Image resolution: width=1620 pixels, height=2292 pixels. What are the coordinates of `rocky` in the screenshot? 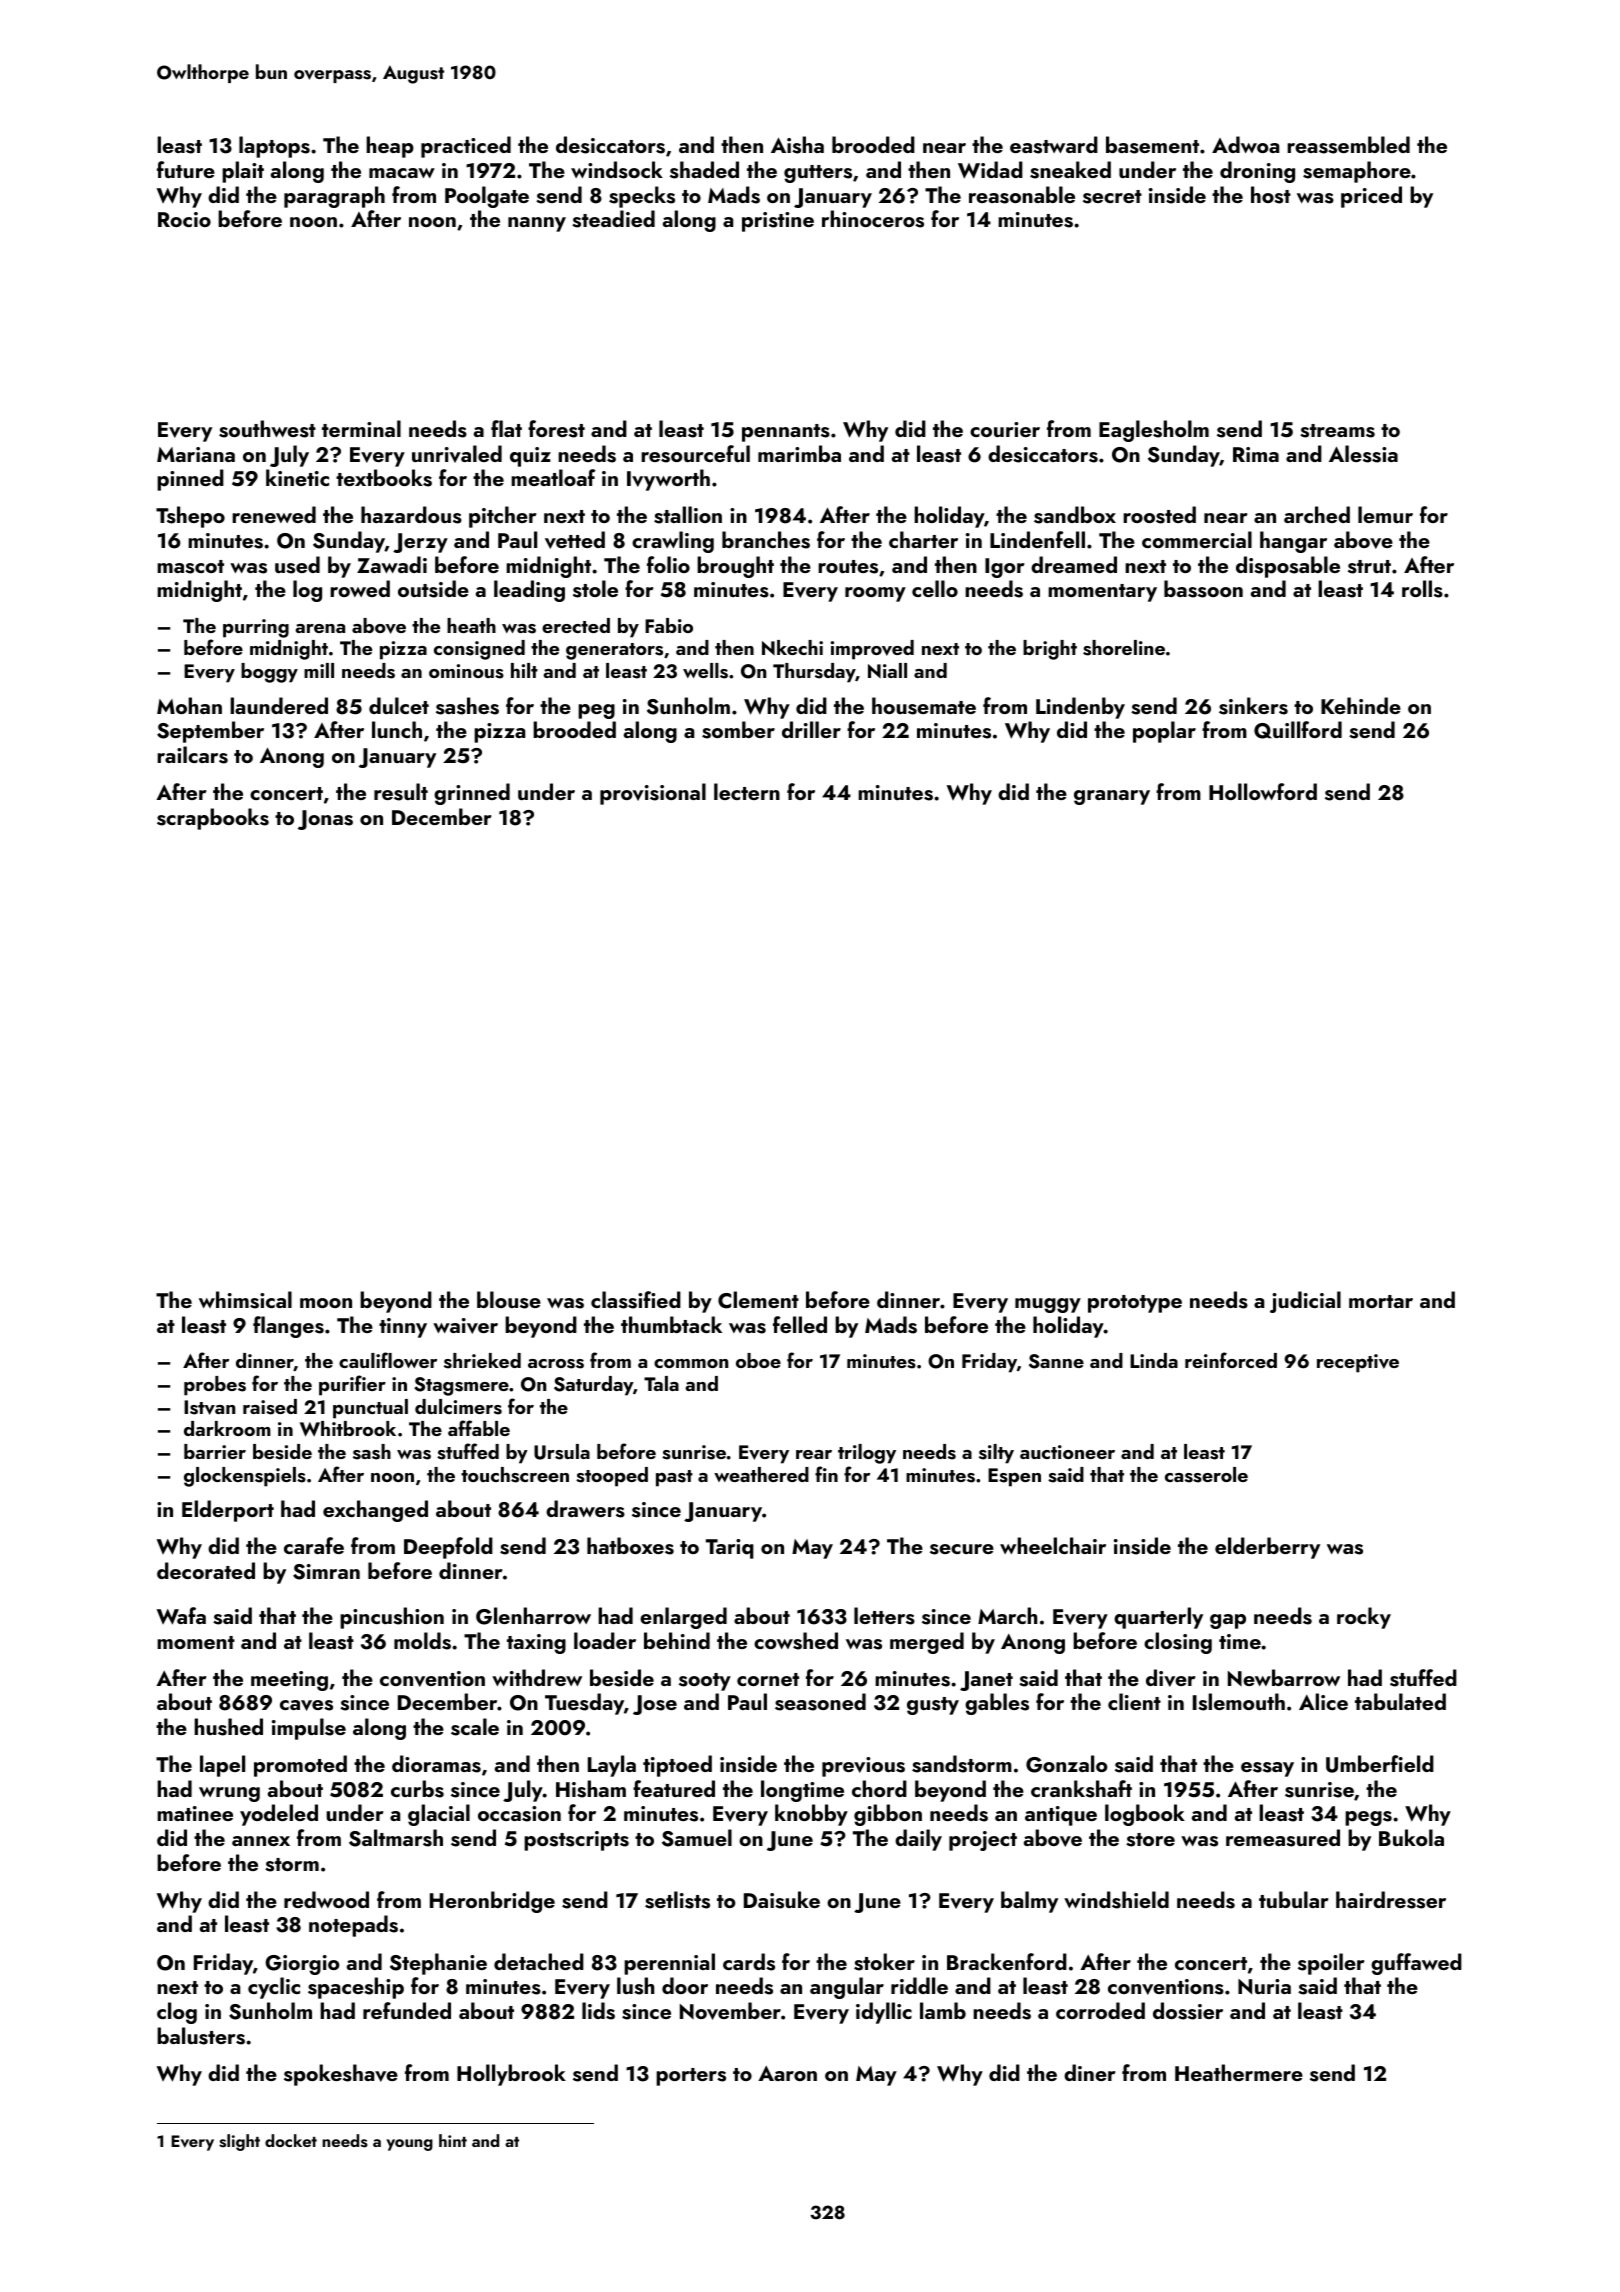 It's located at (1364, 1618).
